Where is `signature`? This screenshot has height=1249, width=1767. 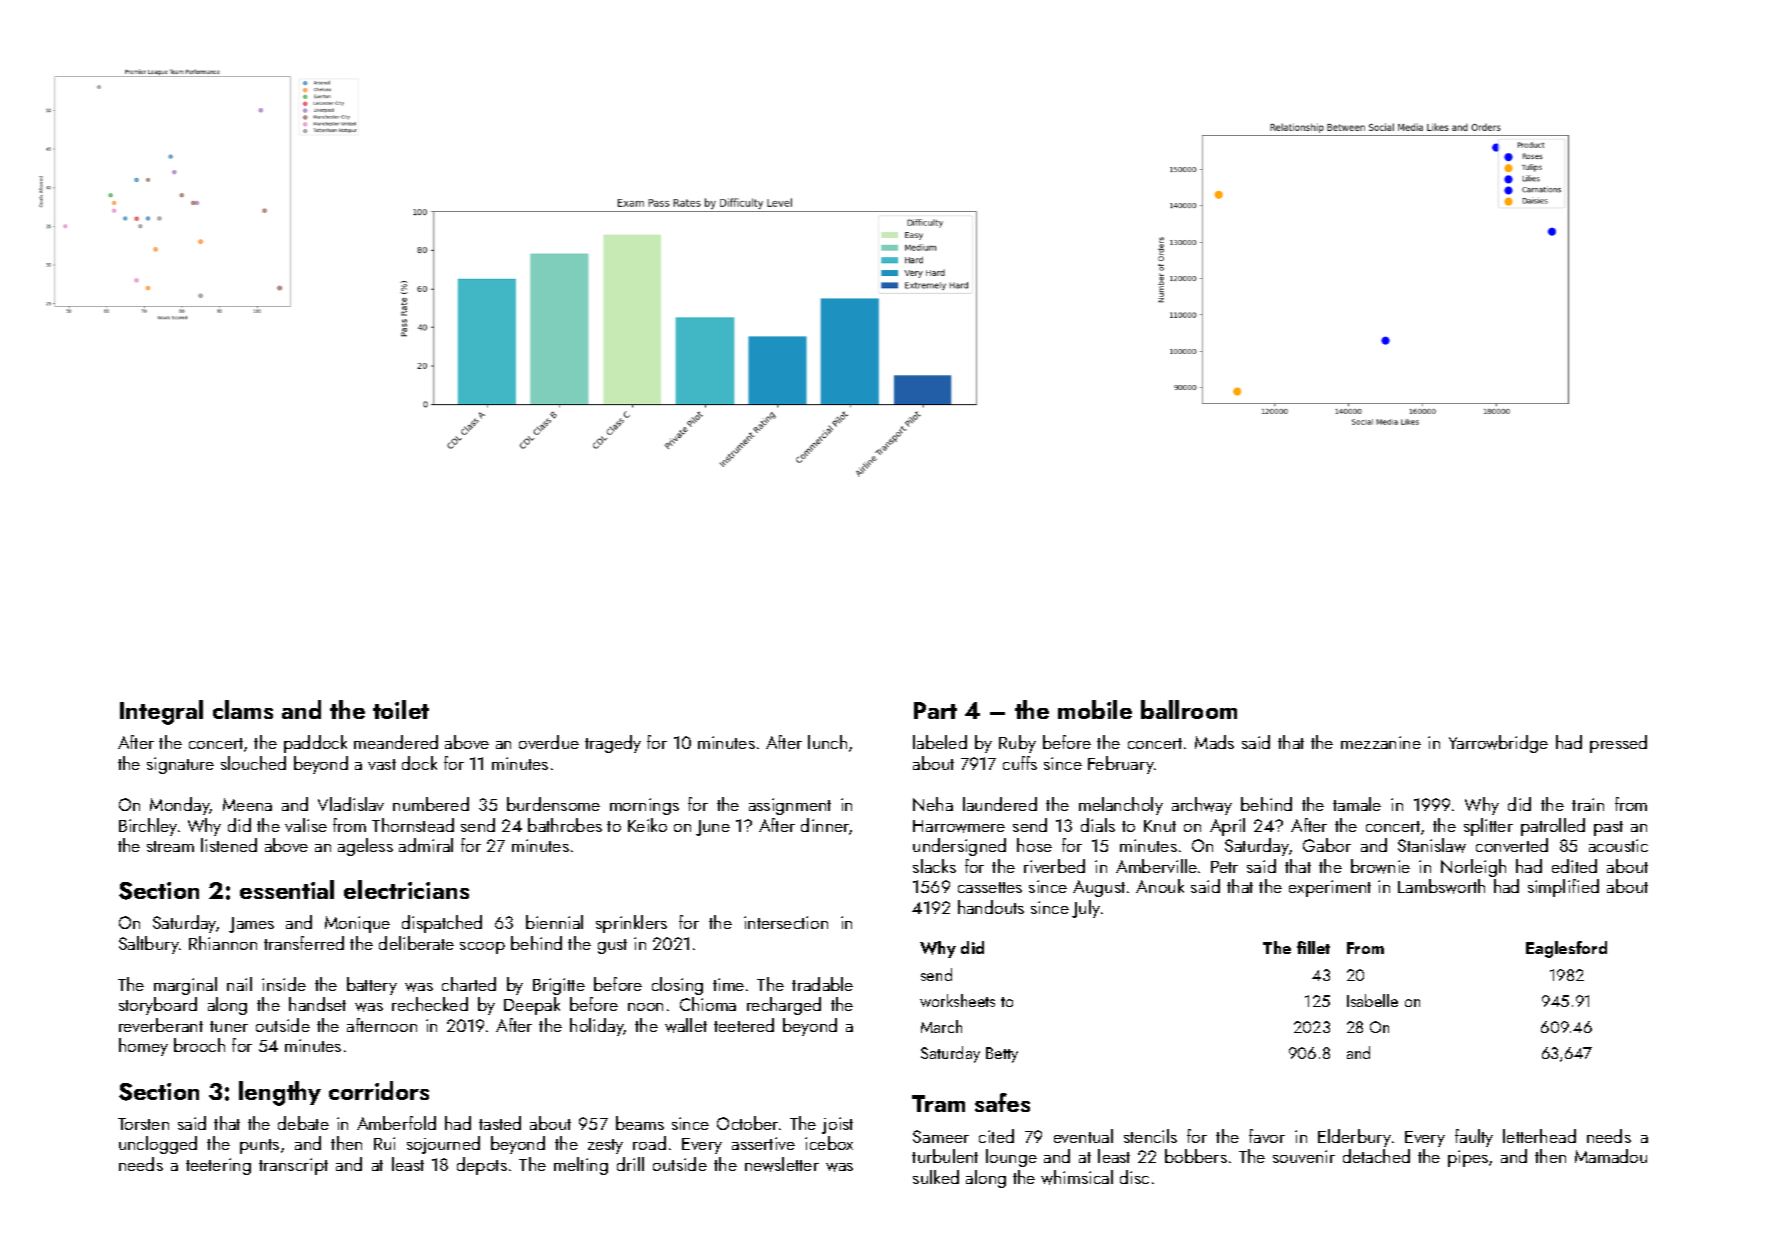
signature is located at coordinates (180, 765).
